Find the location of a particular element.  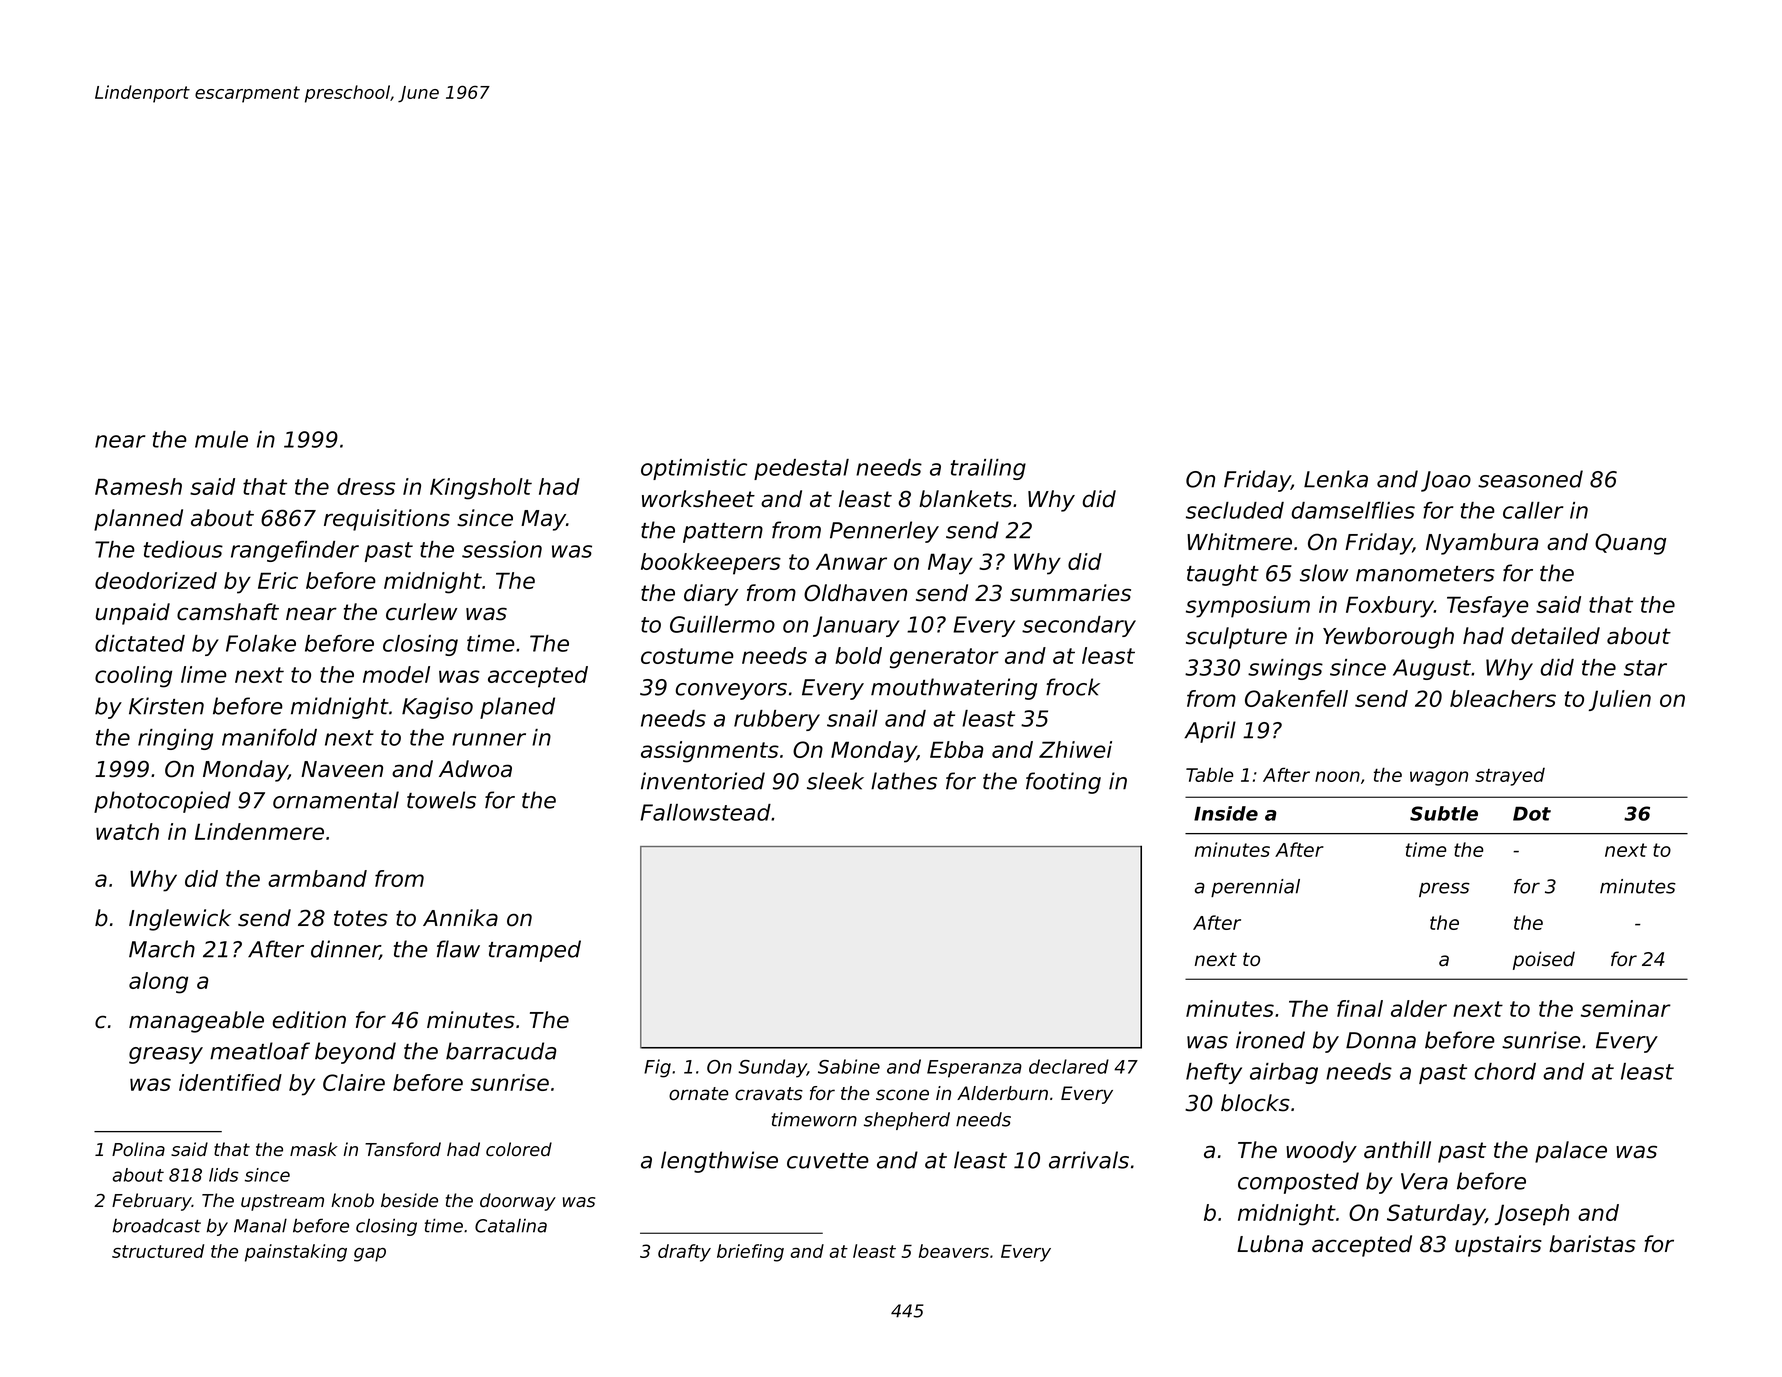

broadcast is located at coordinates (157, 1225).
